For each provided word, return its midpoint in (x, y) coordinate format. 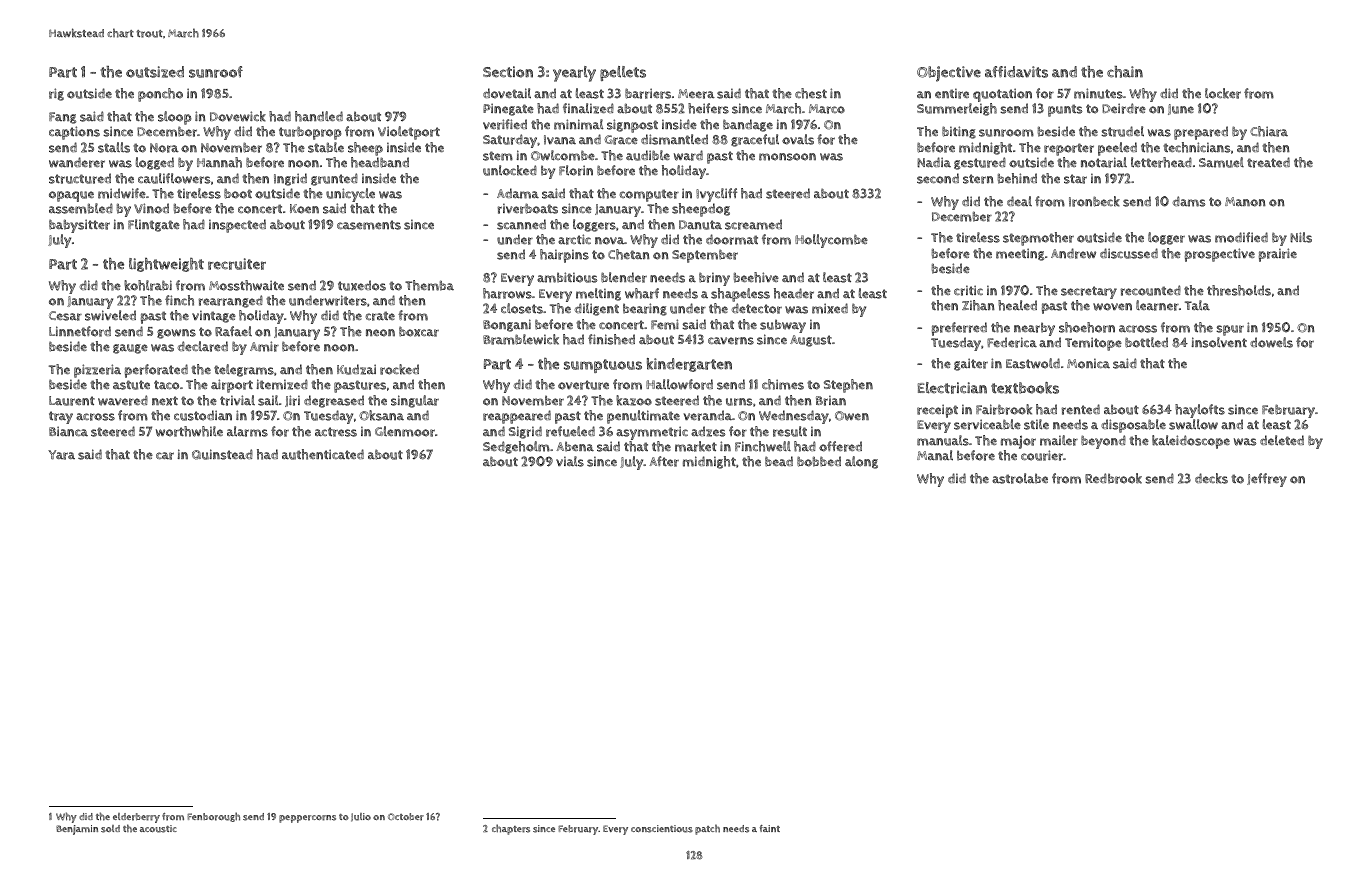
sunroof (216, 72)
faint (770, 828)
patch (707, 829)
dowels (1271, 342)
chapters (511, 829)
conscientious (662, 829)
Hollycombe (831, 241)
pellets (623, 73)
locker (1223, 93)
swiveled (110, 315)
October (406, 817)
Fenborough (213, 817)
